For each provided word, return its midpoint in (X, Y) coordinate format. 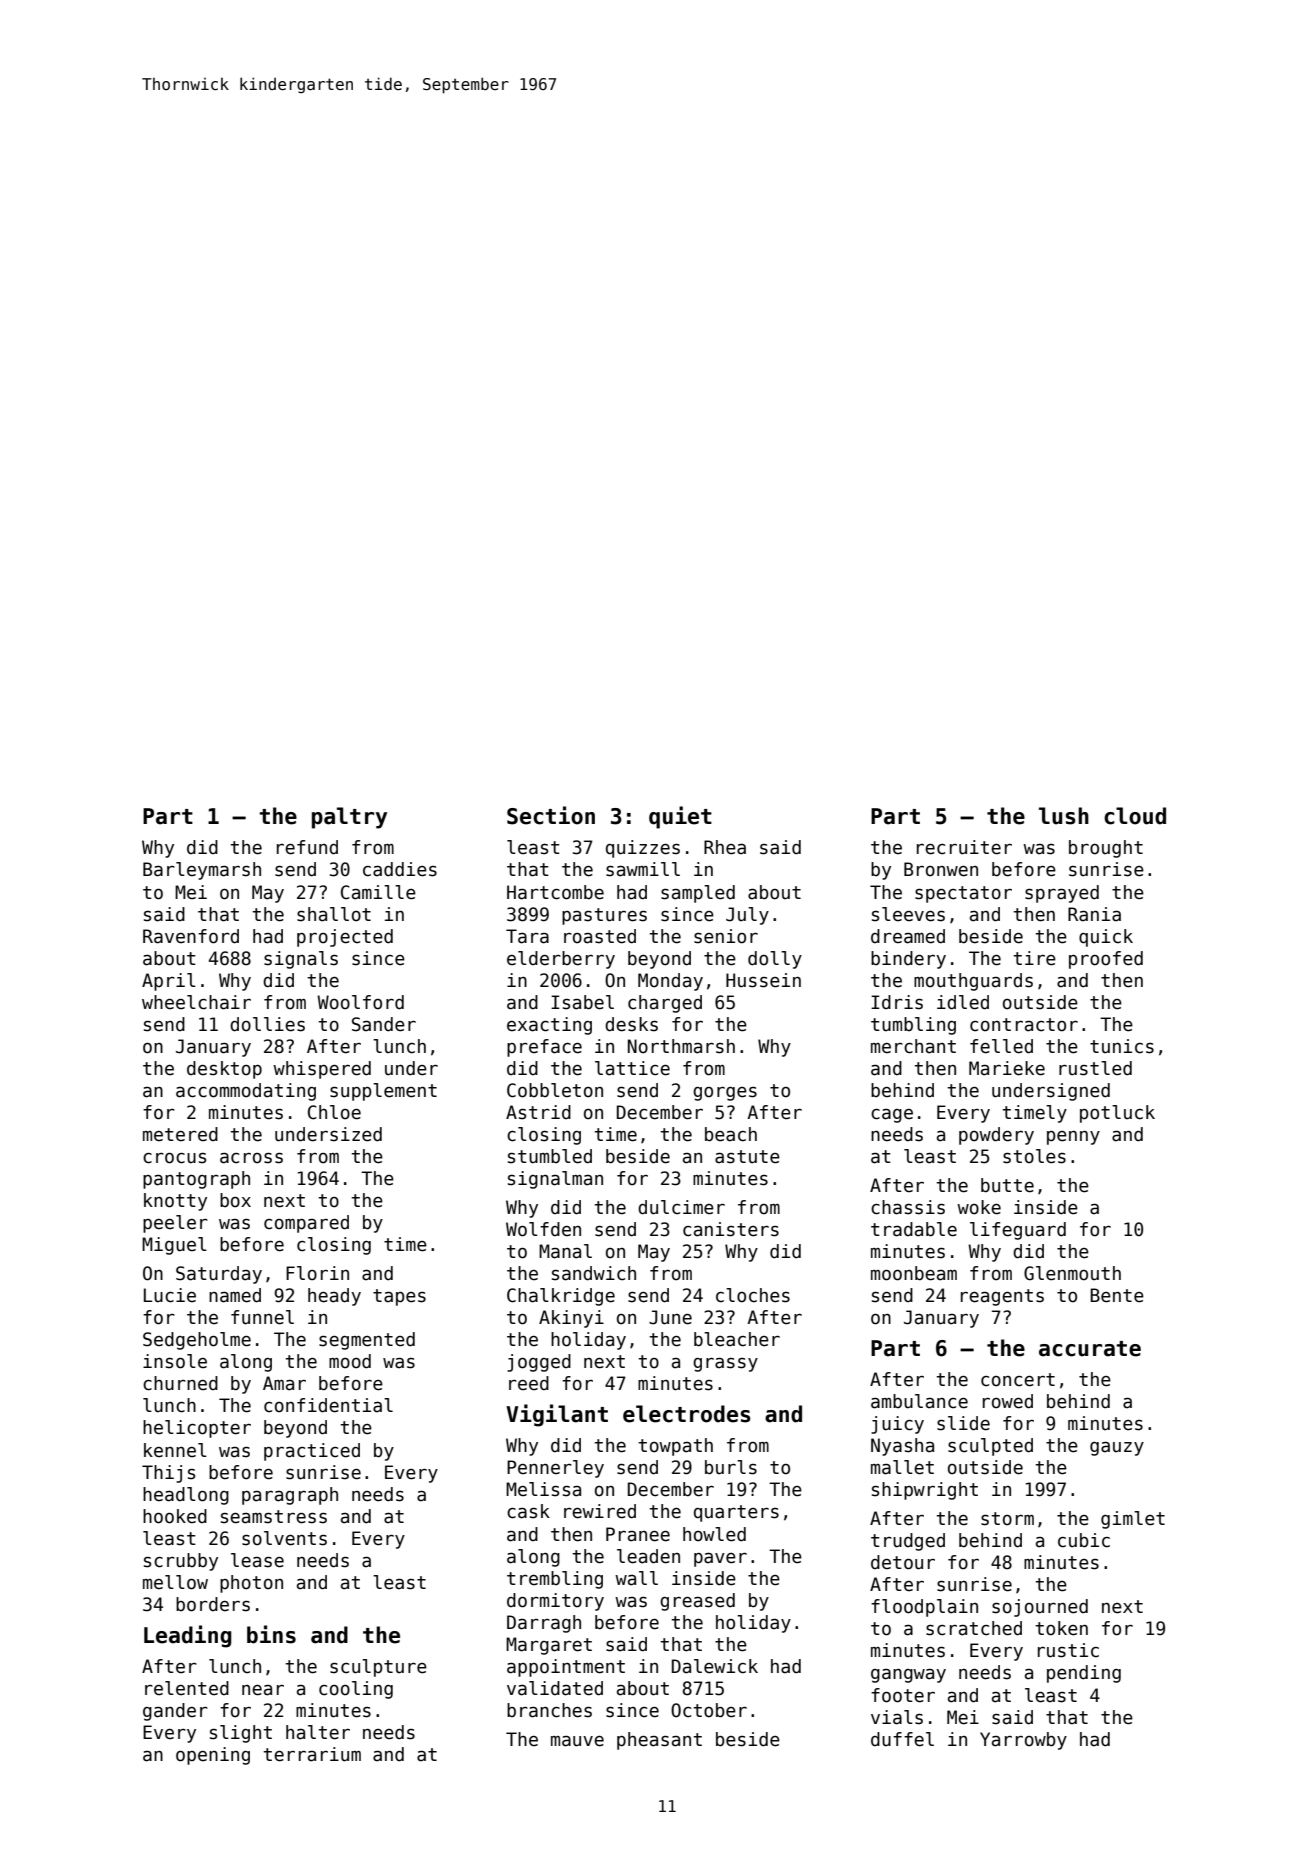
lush (1064, 816)
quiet (680, 817)
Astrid (538, 1112)
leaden (648, 1556)
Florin (317, 1273)
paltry (349, 818)
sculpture (378, 1668)
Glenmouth (1072, 1273)
